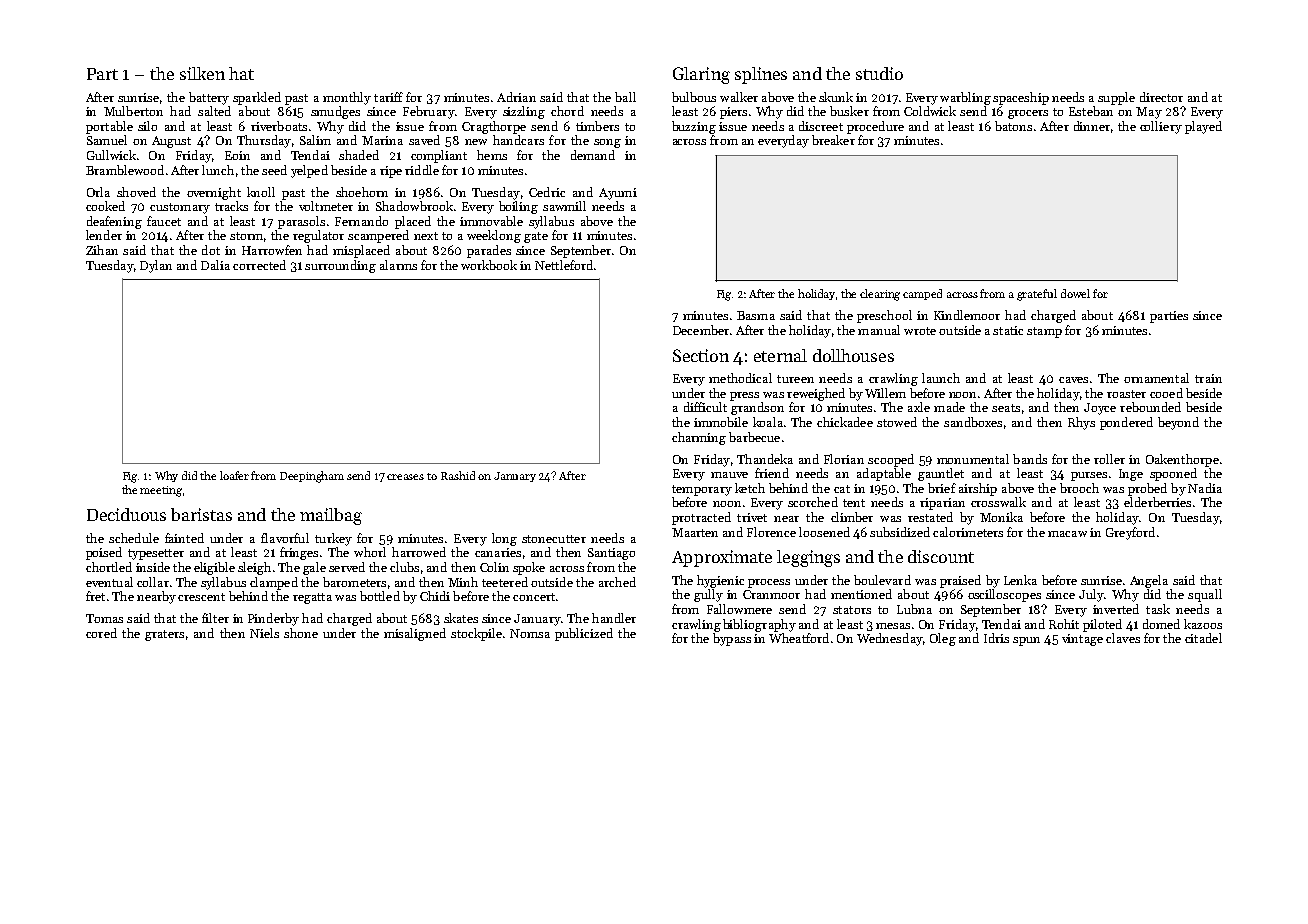 This document has height=924, width=1308. I want to click on axle, so click(919, 407).
